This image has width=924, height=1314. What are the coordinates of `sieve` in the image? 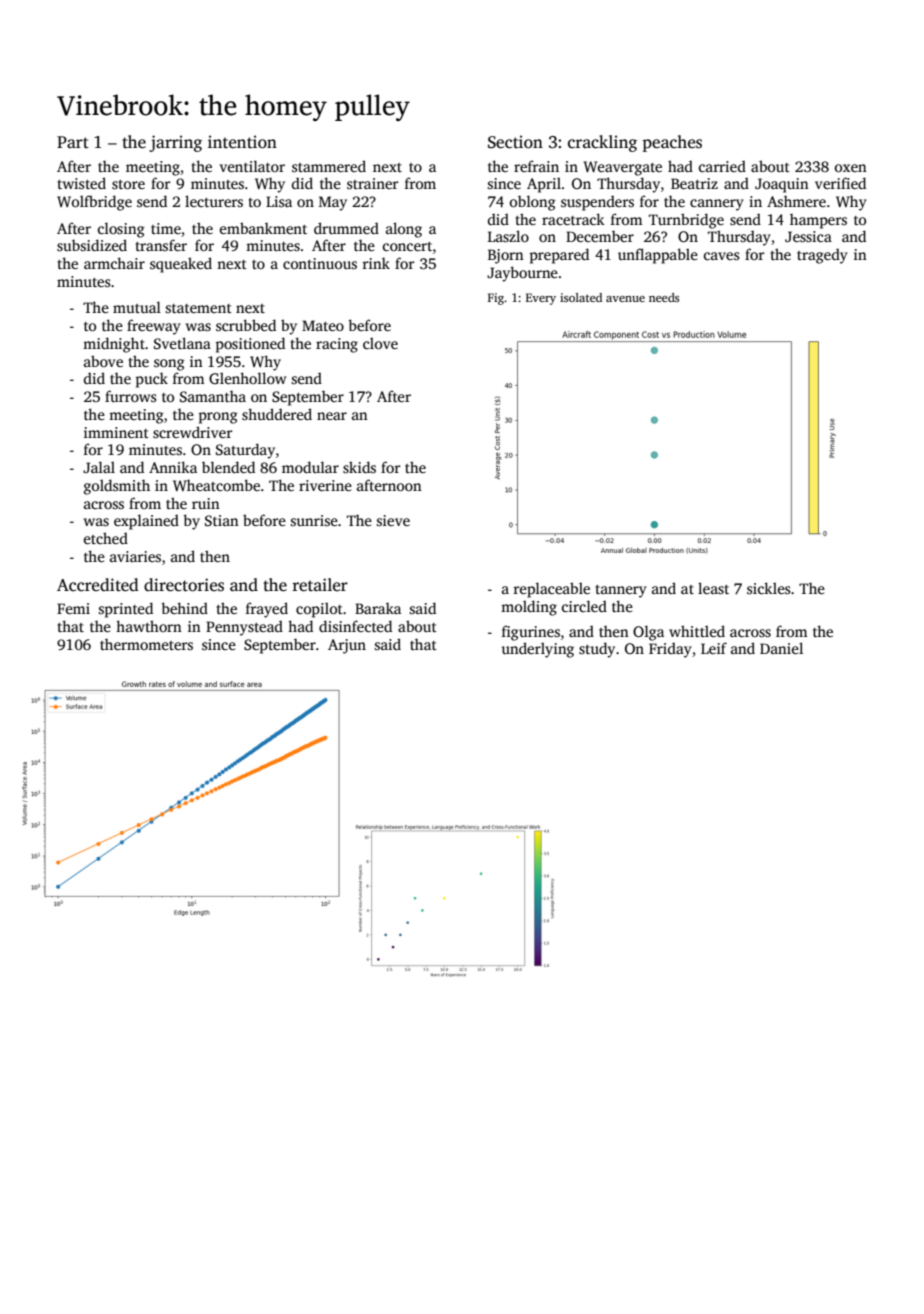 It's located at (393, 520).
